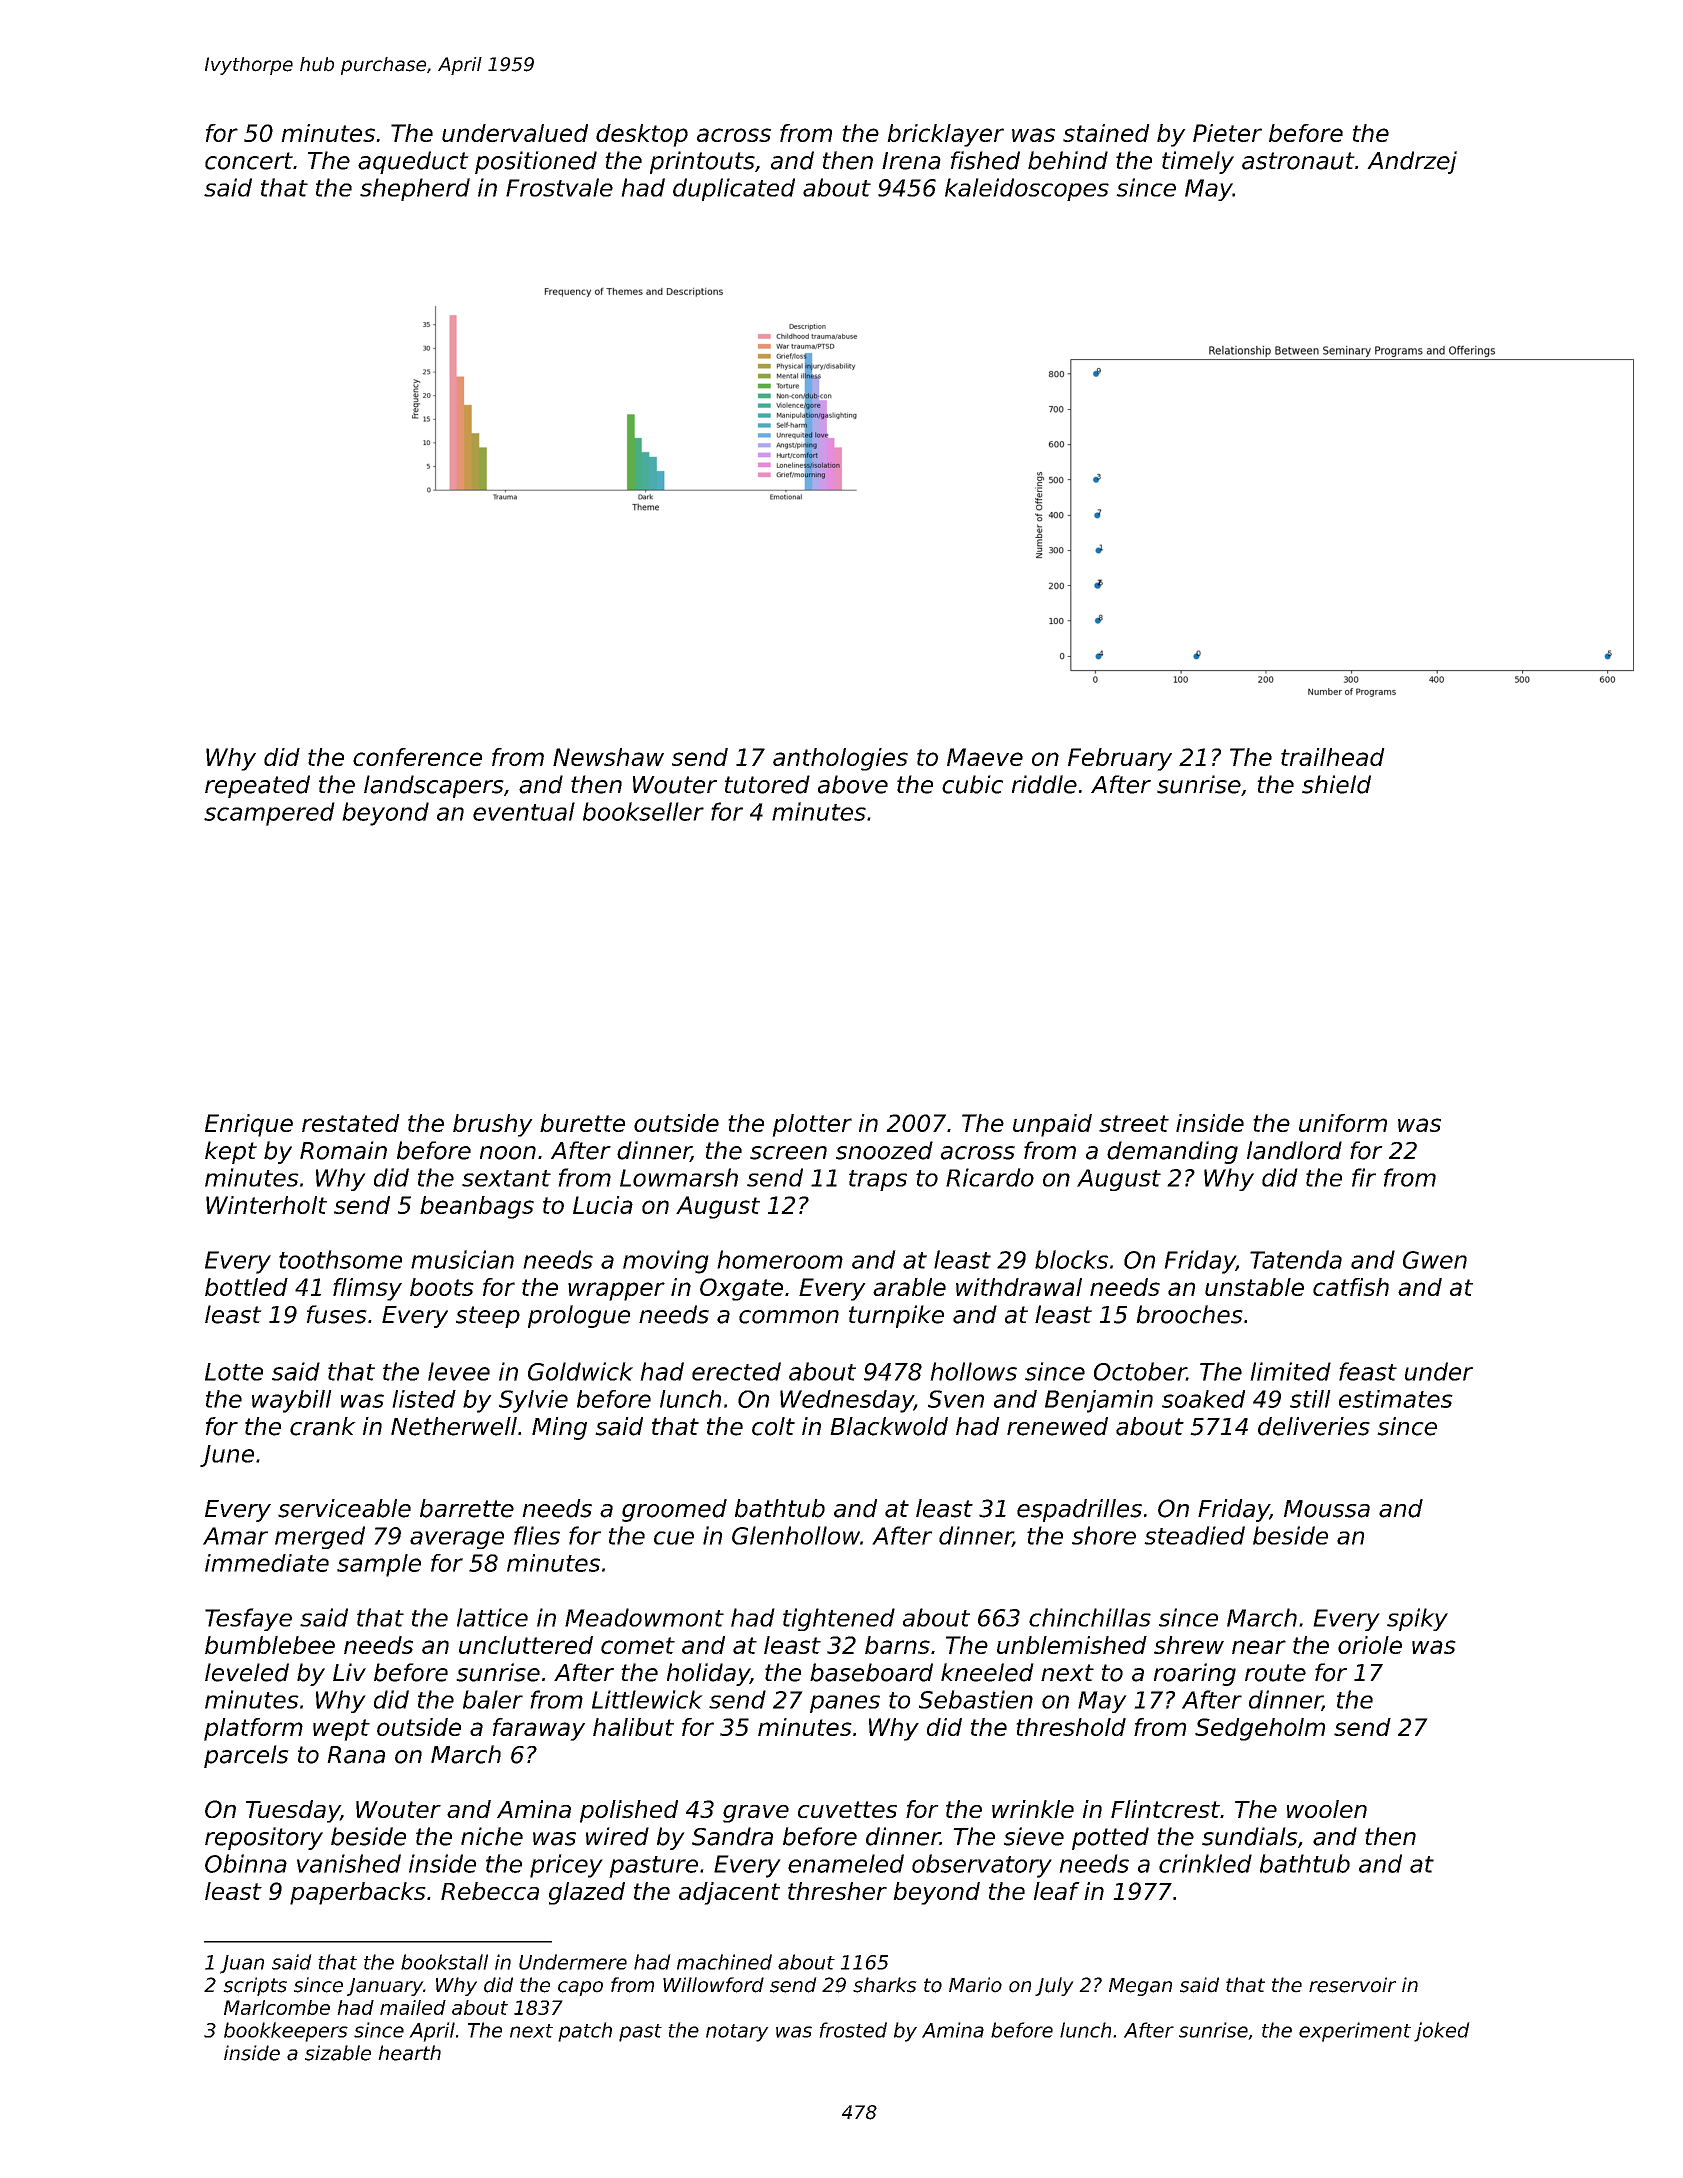  Describe the element at coordinates (945, 135) in the image. I see `bricklayer` at that location.
